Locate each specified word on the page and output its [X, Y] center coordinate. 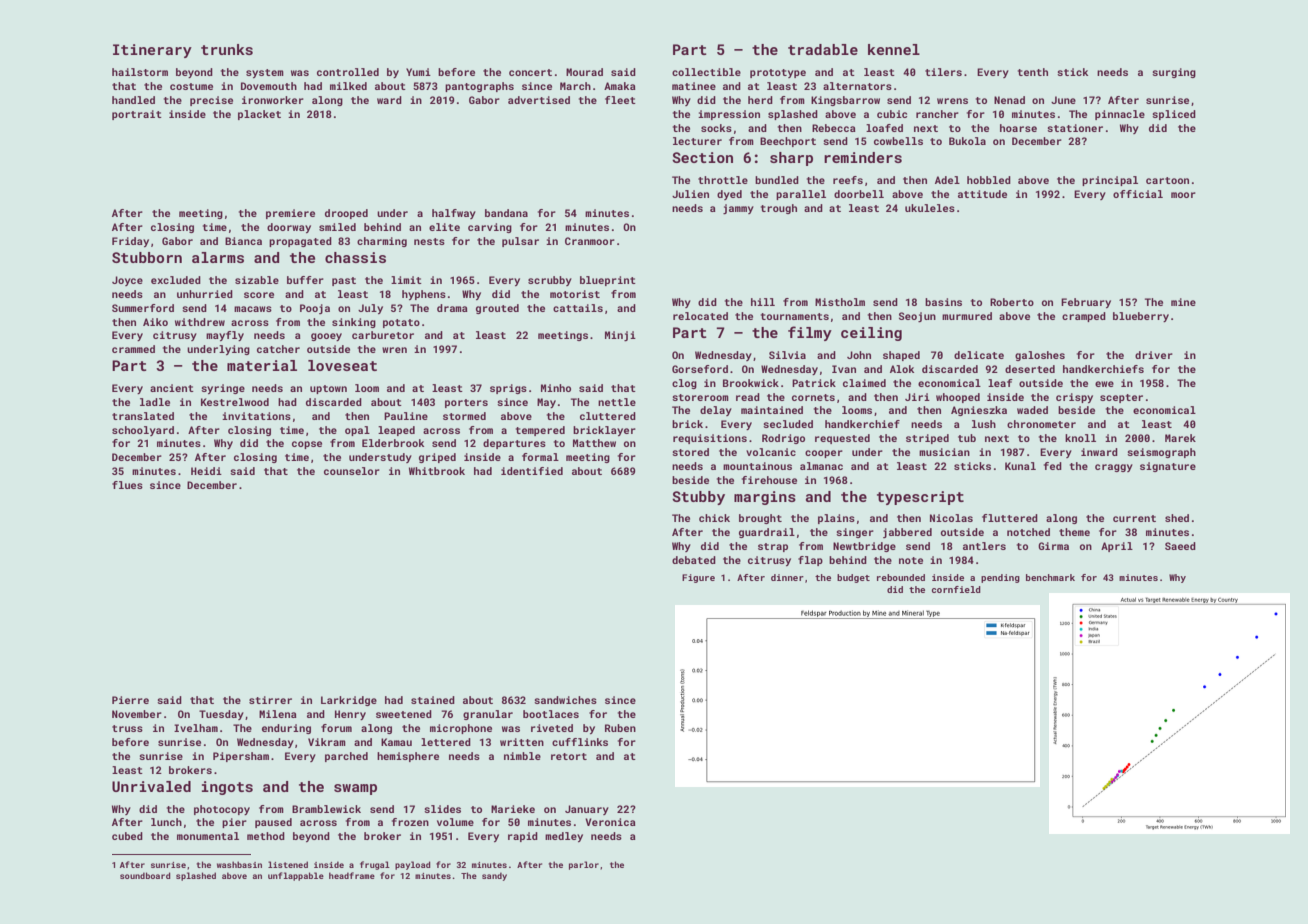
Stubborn [147, 257]
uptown [328, 389]
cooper [824, 454]
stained [433, 700]
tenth [1033, 72]
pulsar [520, 242]
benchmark [1050, 577]
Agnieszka [979, 411]
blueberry [1141, 317]
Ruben [620, 728]
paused [273, 823]
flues [127, 485]
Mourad [584, 72]
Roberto [1012, 302]
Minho [556, 388]
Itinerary [152, 51]
